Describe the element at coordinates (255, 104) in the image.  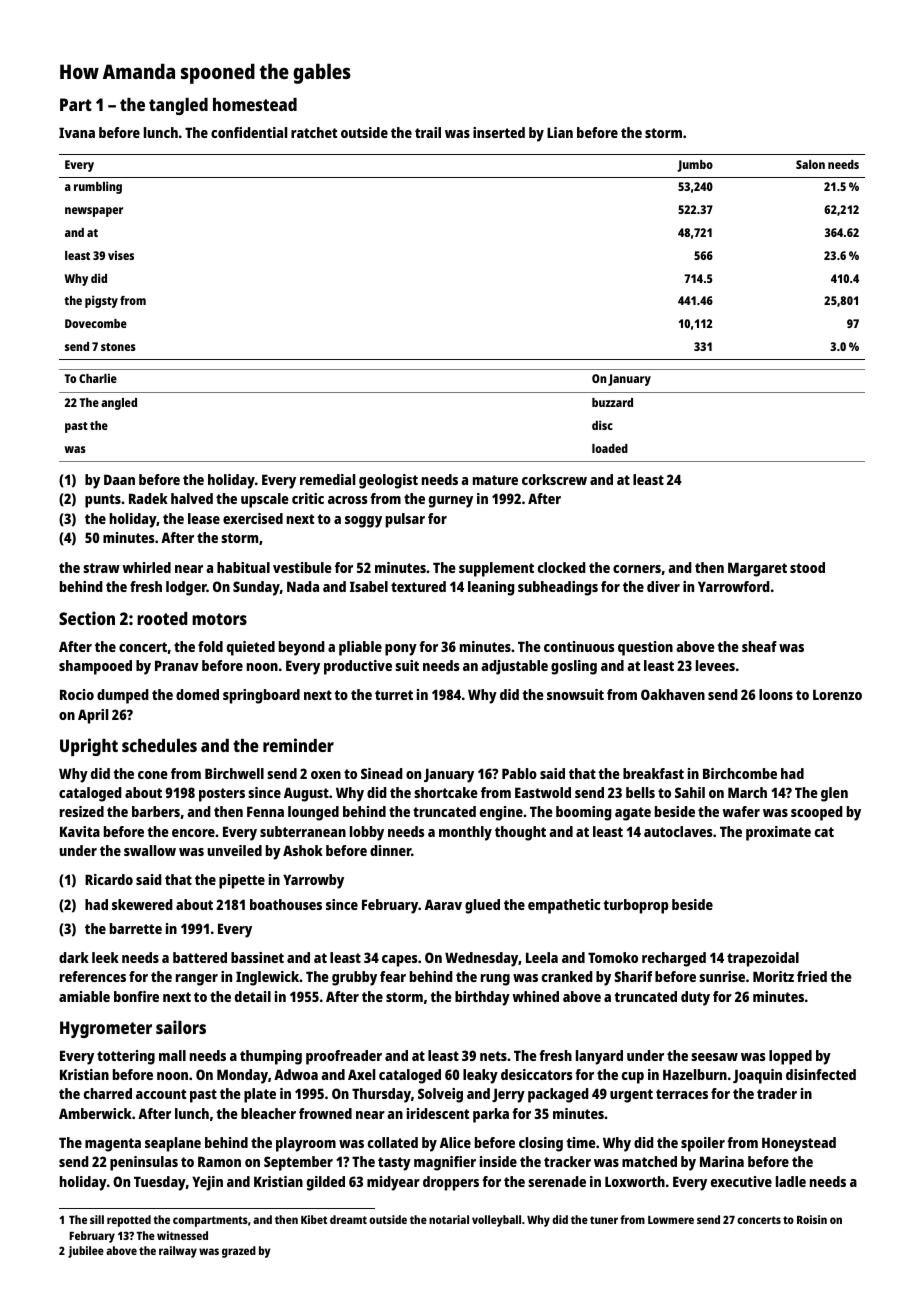
I see `homestead` at that location.
